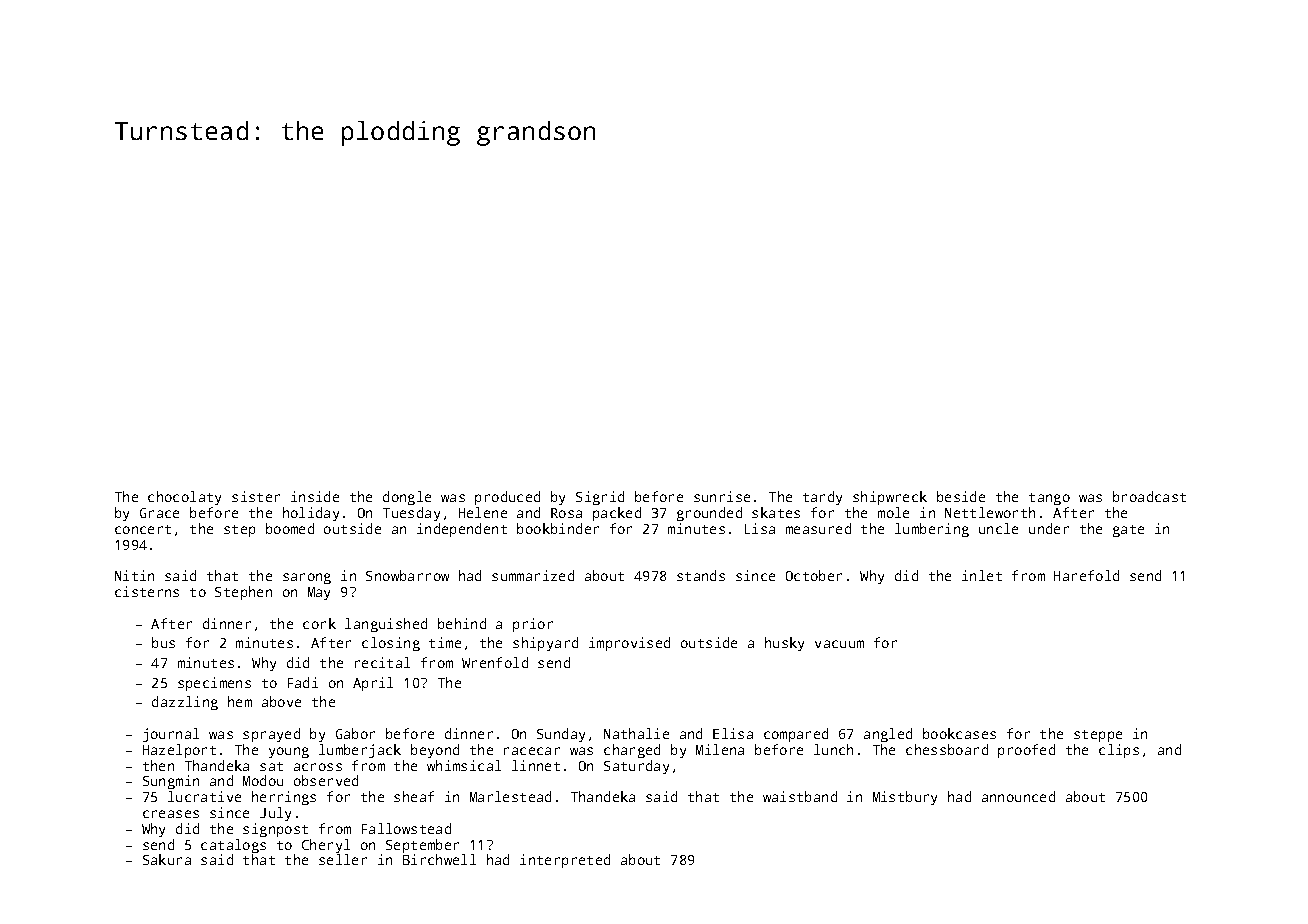 This screenshot has height=924, width=1308. Describe the element at coordinates (167, 859) in the screenshot. I see `Sakura` at that location.
